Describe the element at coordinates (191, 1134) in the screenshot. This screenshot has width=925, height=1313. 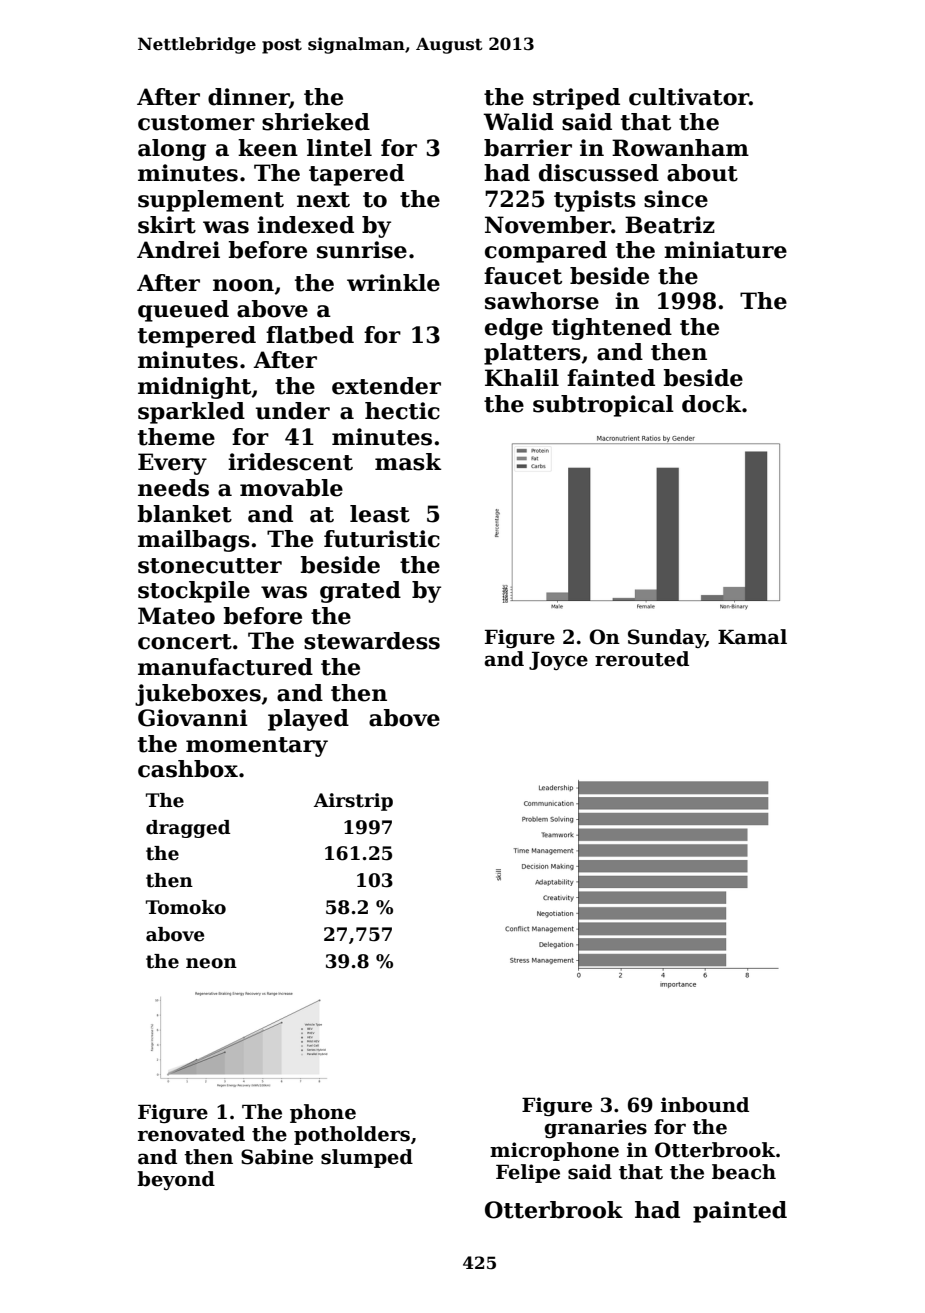
I see `renovated` at that location.
